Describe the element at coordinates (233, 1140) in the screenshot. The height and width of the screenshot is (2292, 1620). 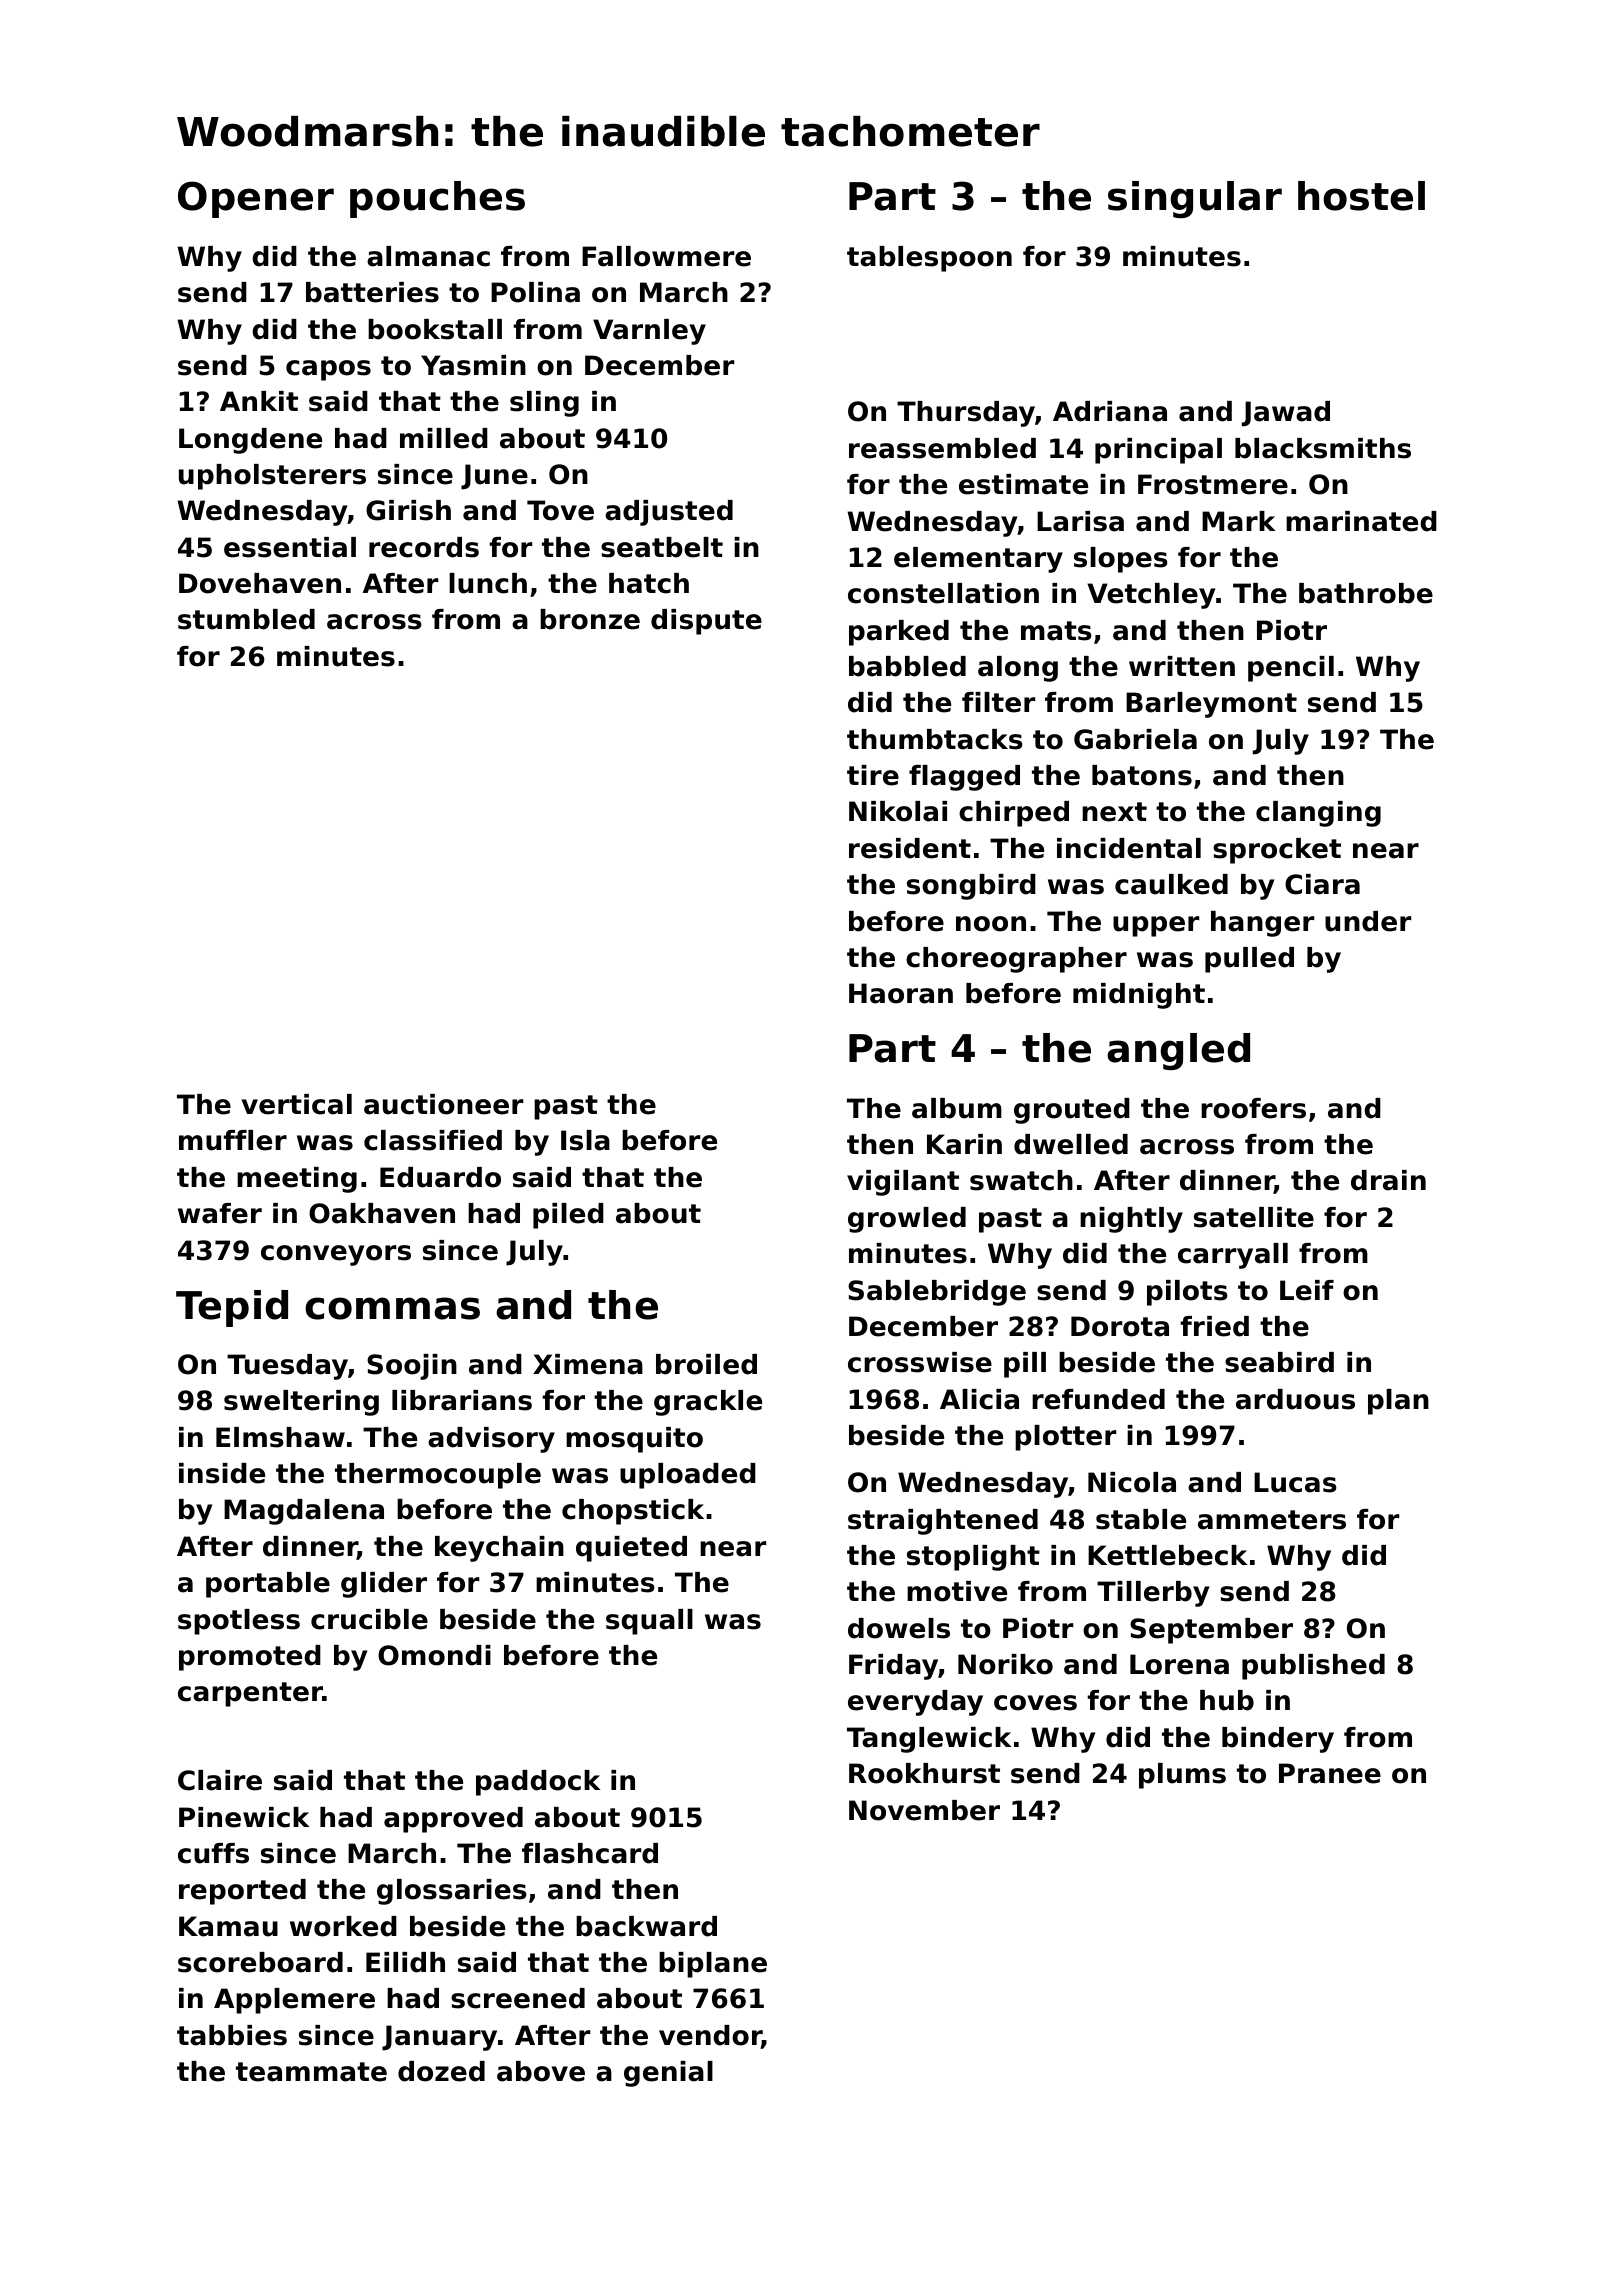
I see `muffler` at that location.
